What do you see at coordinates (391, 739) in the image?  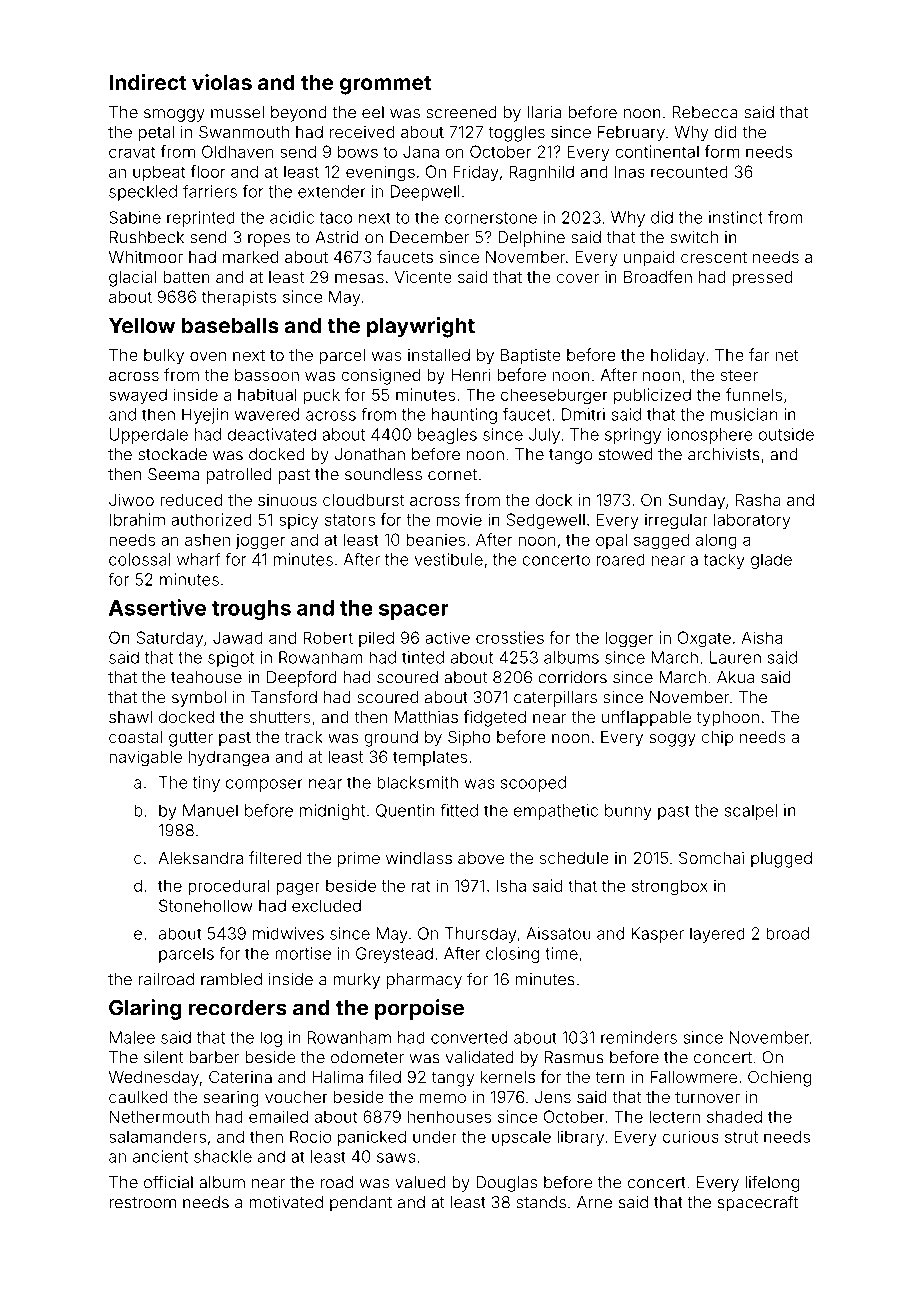 I see `ground` at bounding box center [391, 739].
